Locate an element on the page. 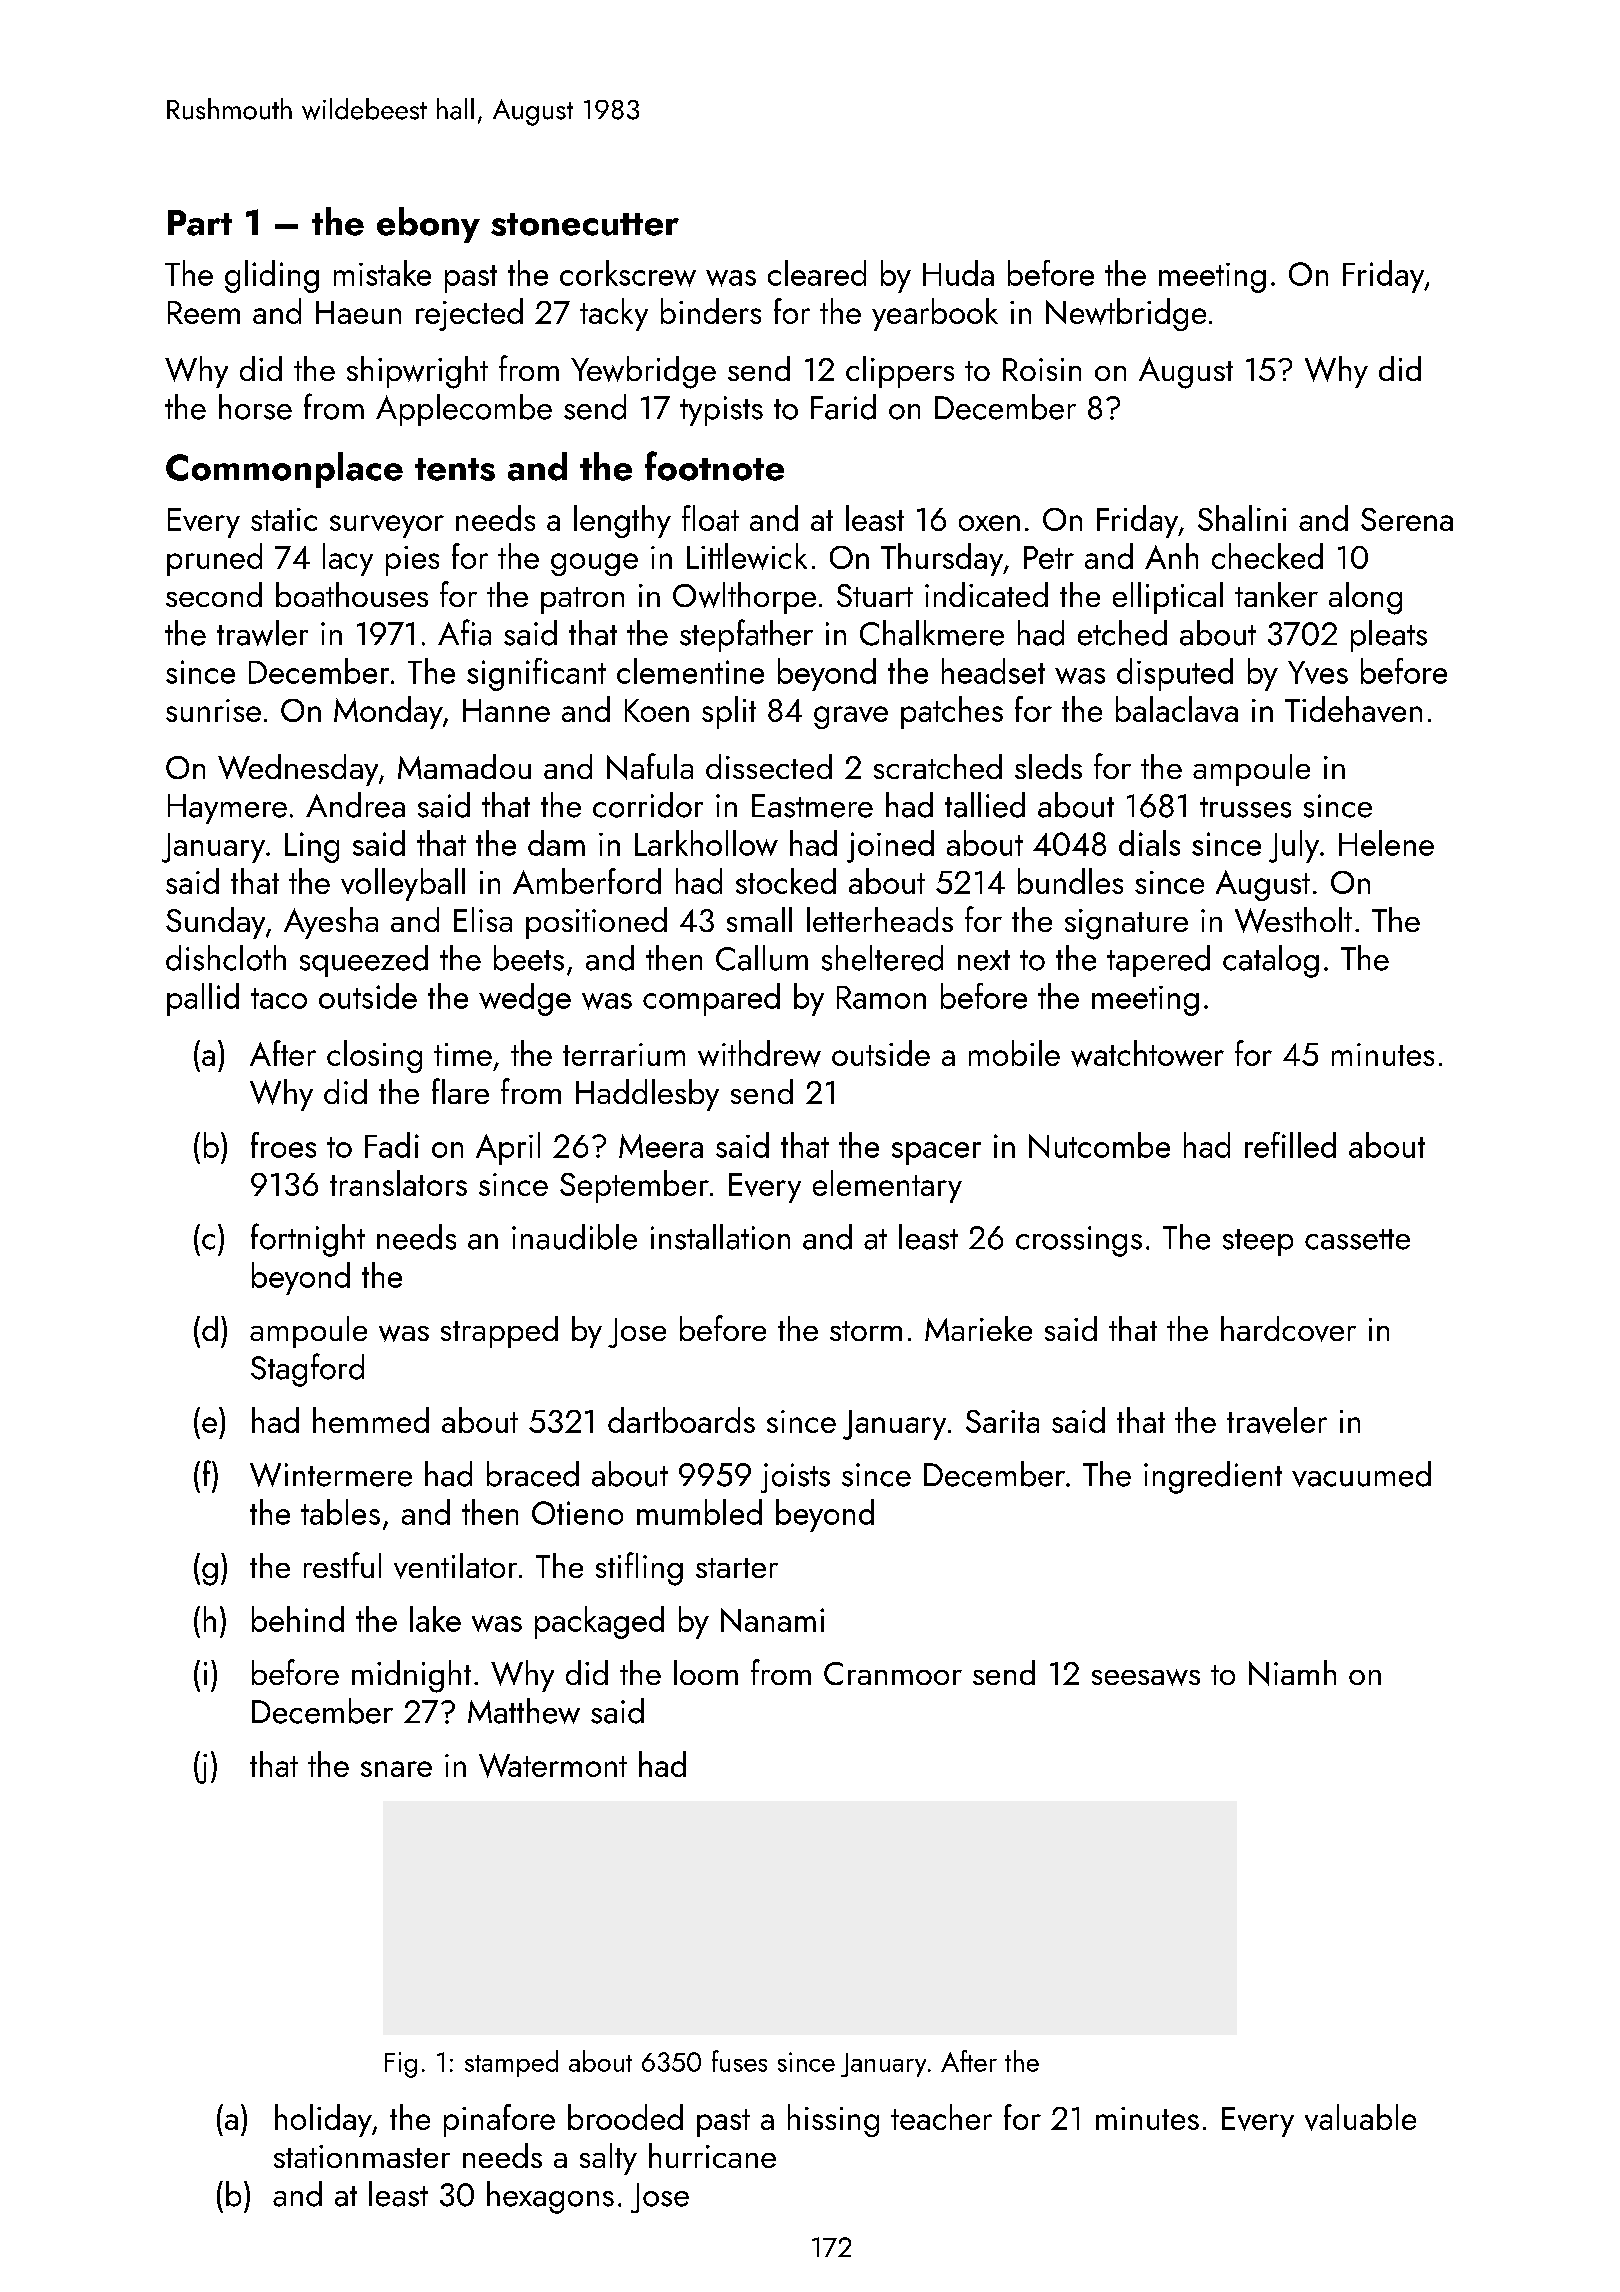 Image resolution: width=1620 pixels, height=2292 pixels. snare is located at coordinates (396, 1769).
